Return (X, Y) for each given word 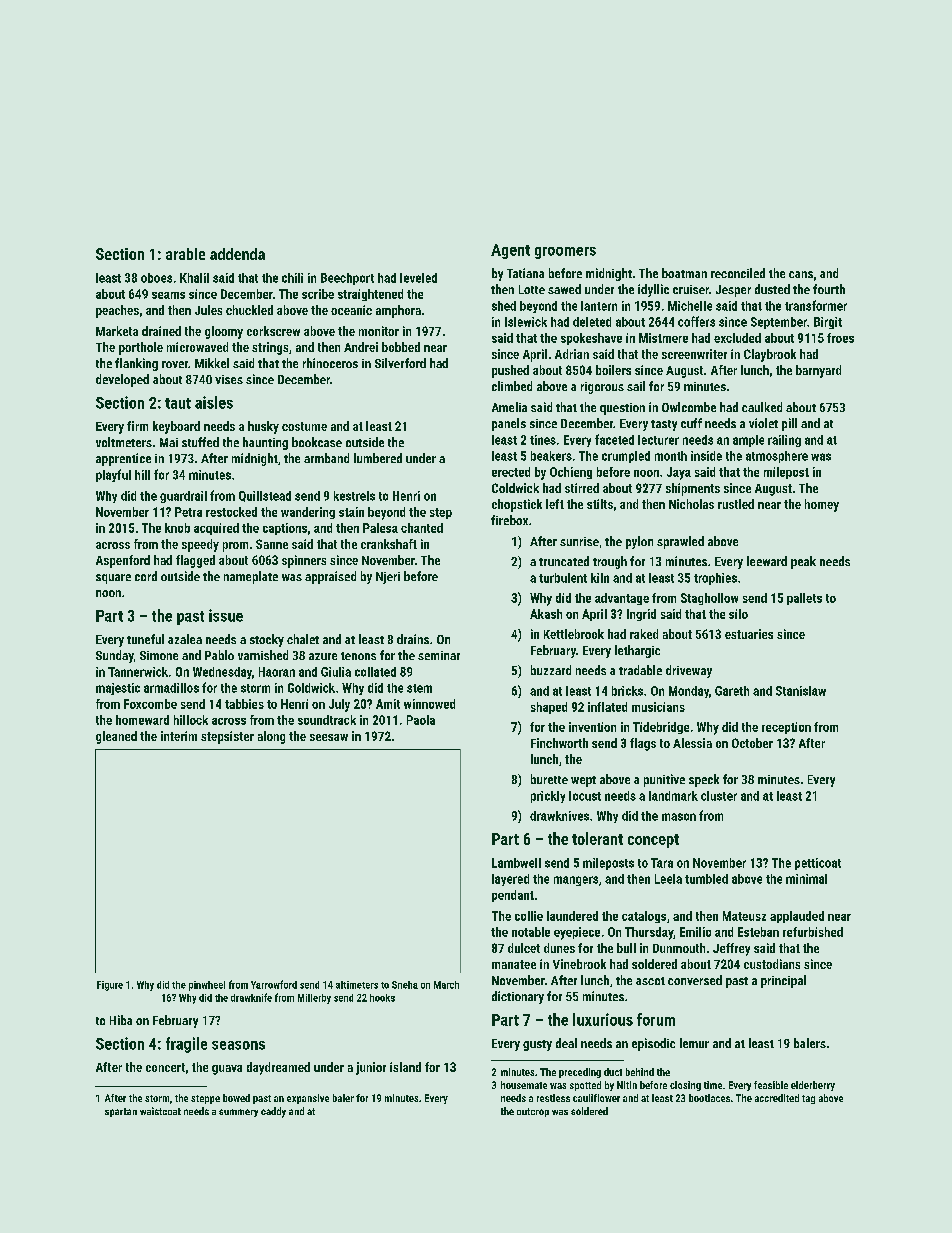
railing (784, 441)
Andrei (361, 347)
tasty (664, 425)
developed (122, 380)
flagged (195, 561)
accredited (777, 1098)
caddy (273, 1112)
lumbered (378, 458)
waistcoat (160, 1111)
